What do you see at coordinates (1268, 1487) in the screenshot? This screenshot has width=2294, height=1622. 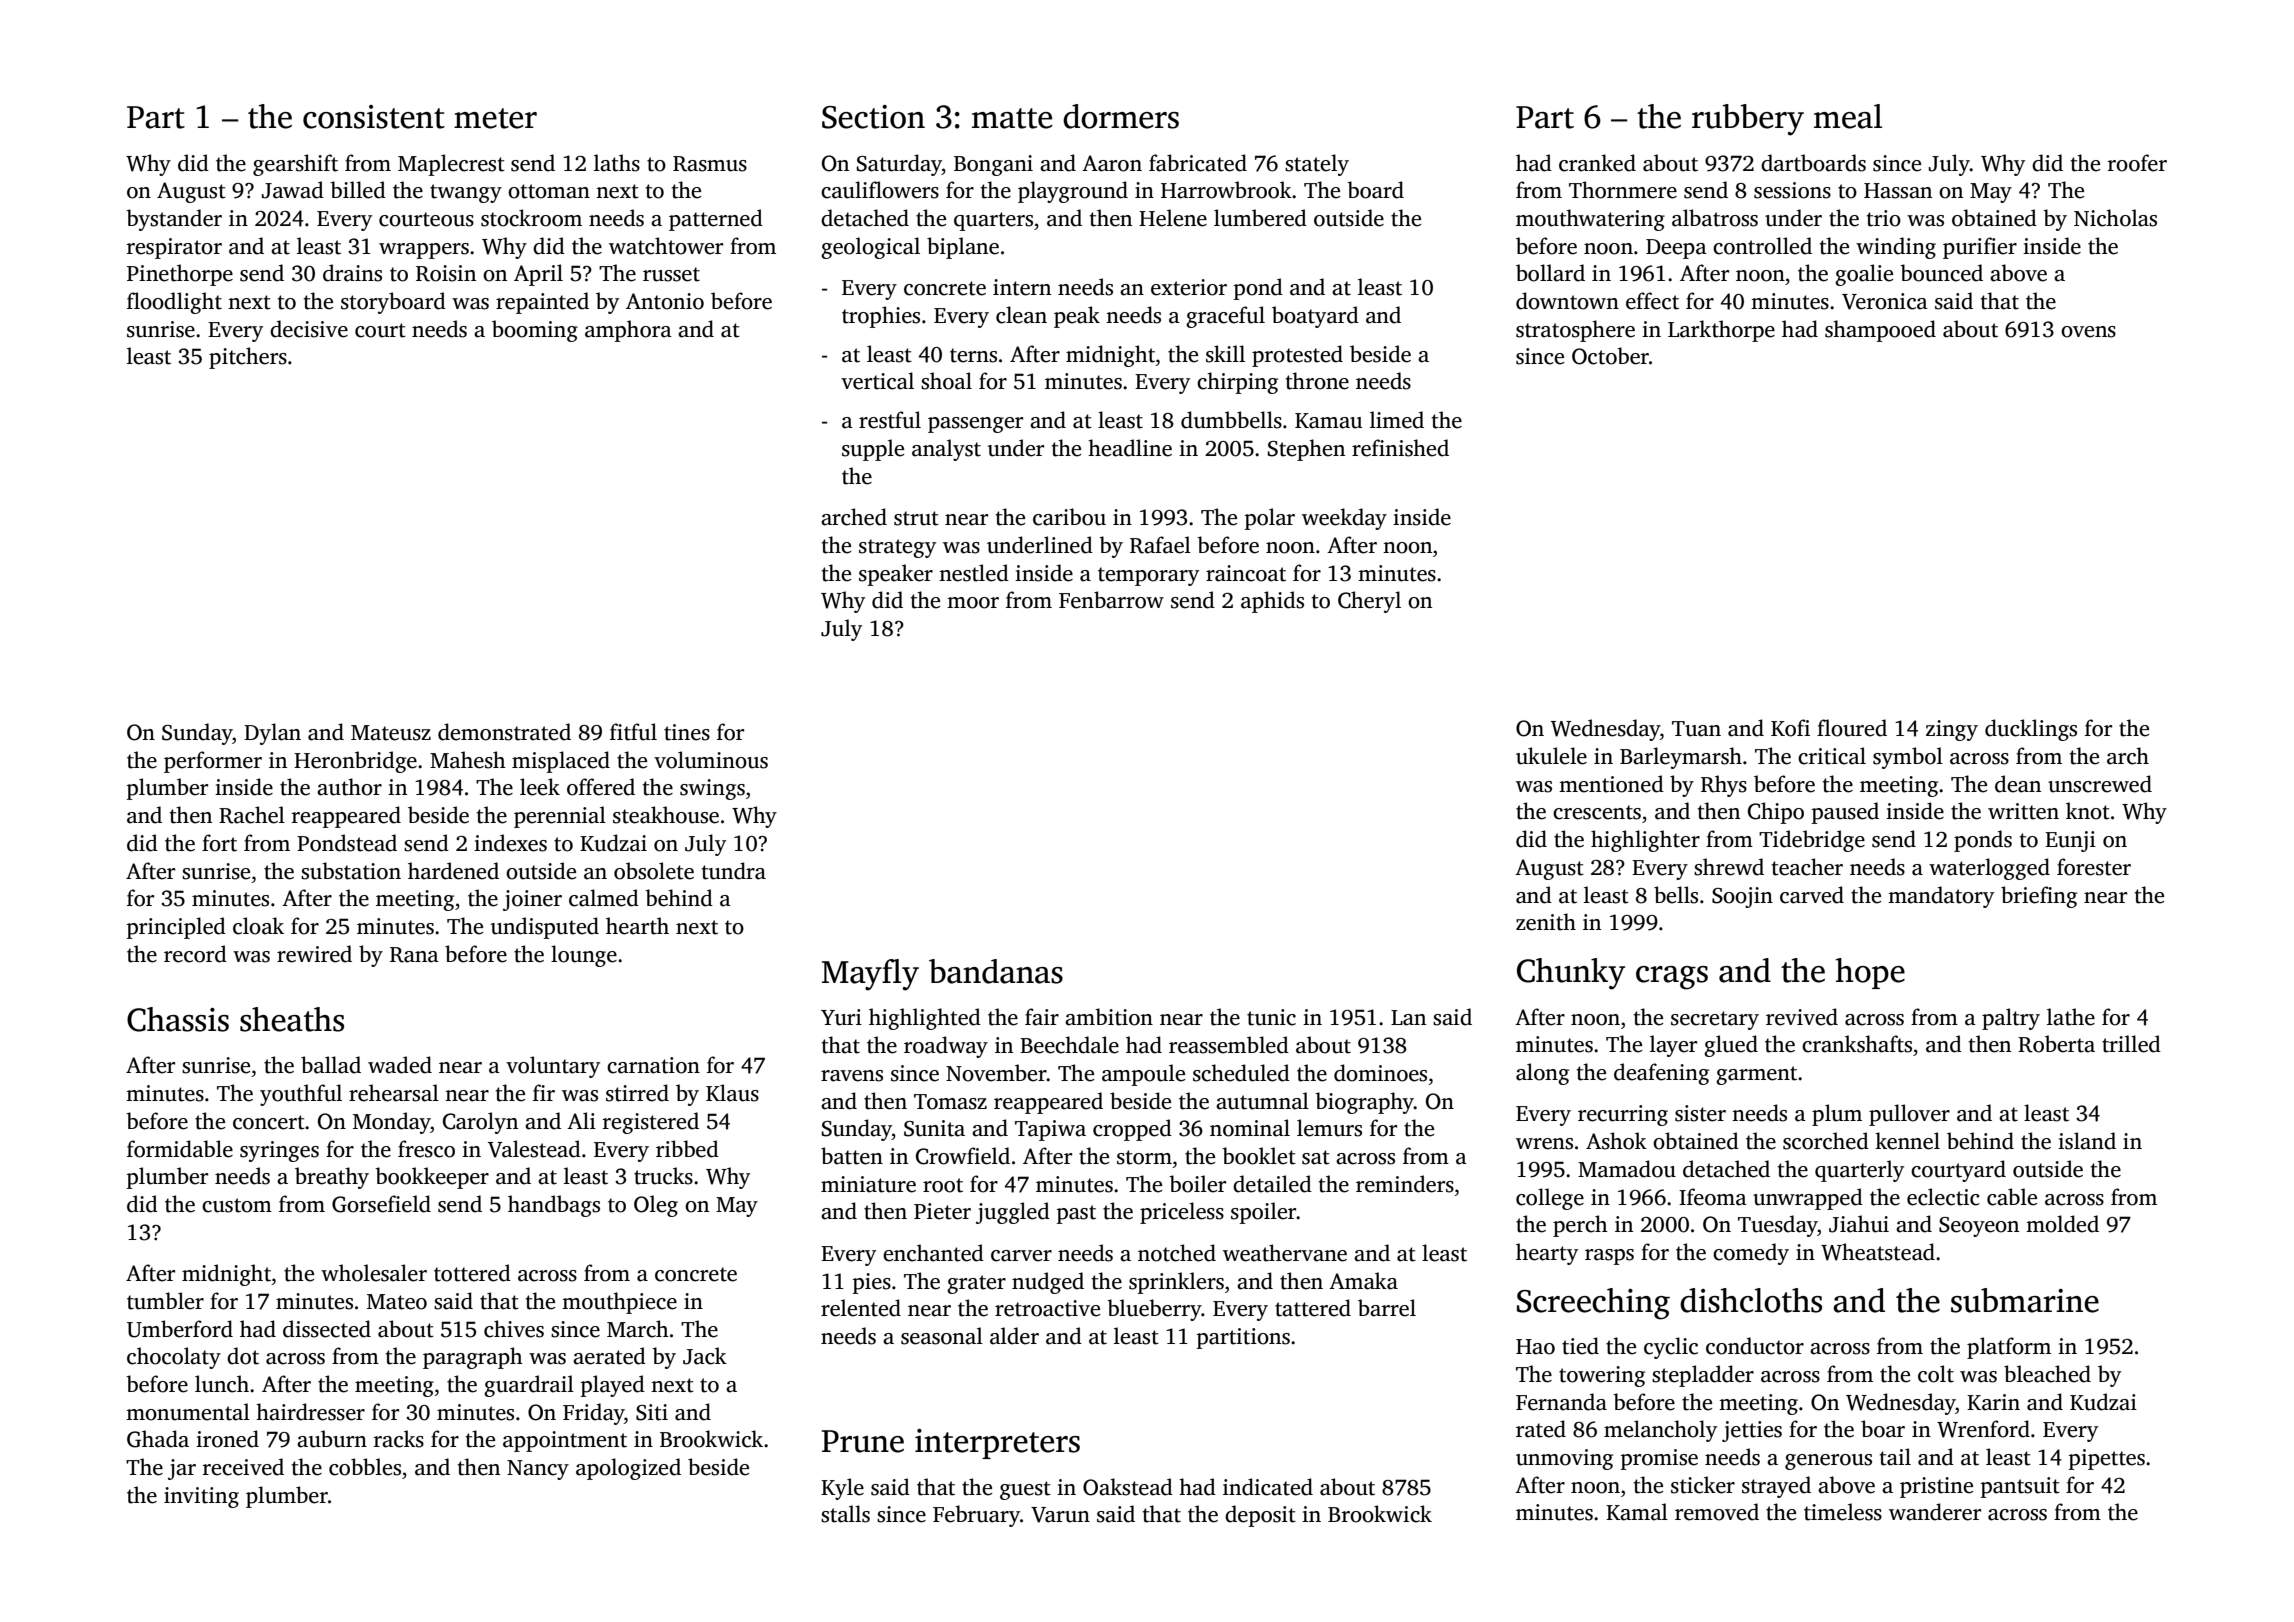 I see `indicated` at bounding box center [1268, 1487].
